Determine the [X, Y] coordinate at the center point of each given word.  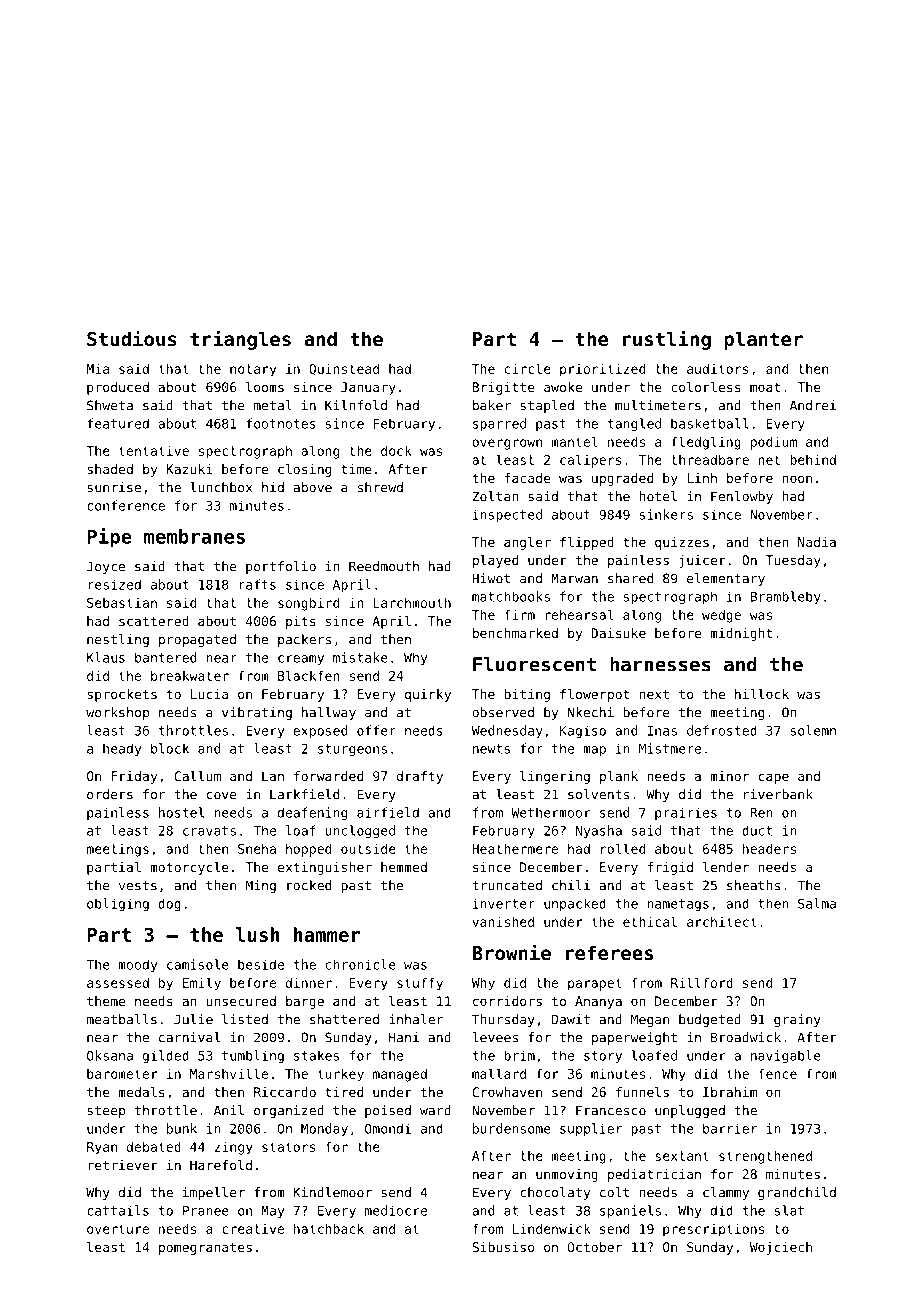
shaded [110, 469]
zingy [234, 1148]
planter [763, 340]
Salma [817, 903]
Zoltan [496, 496]
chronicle [361, 964]
